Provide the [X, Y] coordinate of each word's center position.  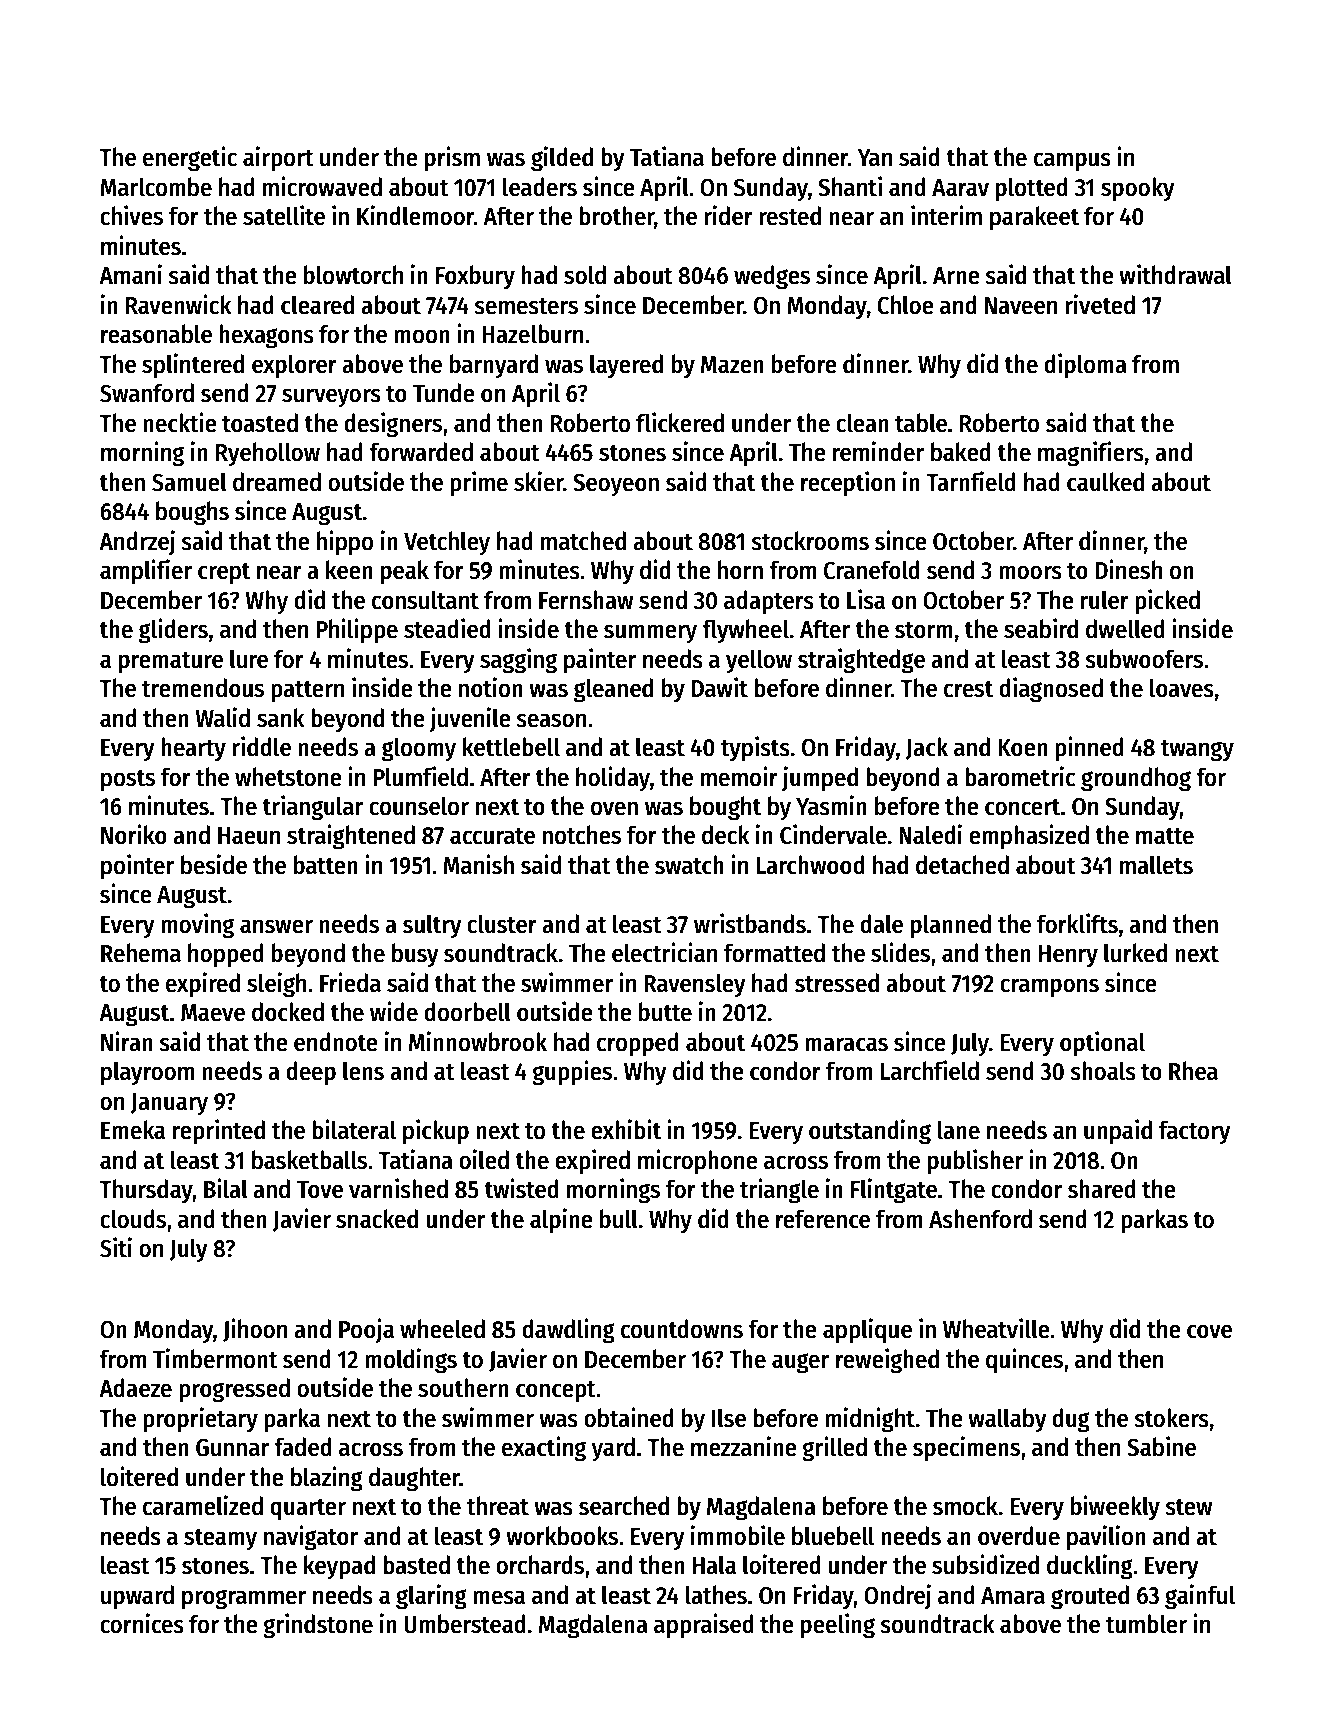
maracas [846, 1044]
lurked [1135, 953]
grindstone [318, 1626]
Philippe [357, 631]
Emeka [133, 1130]
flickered [680, 422]
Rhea [1193, 1071]
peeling [838, 1626]
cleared [317, 305]
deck [726, 835]
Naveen [1021, 306]
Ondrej [897, 1596]
